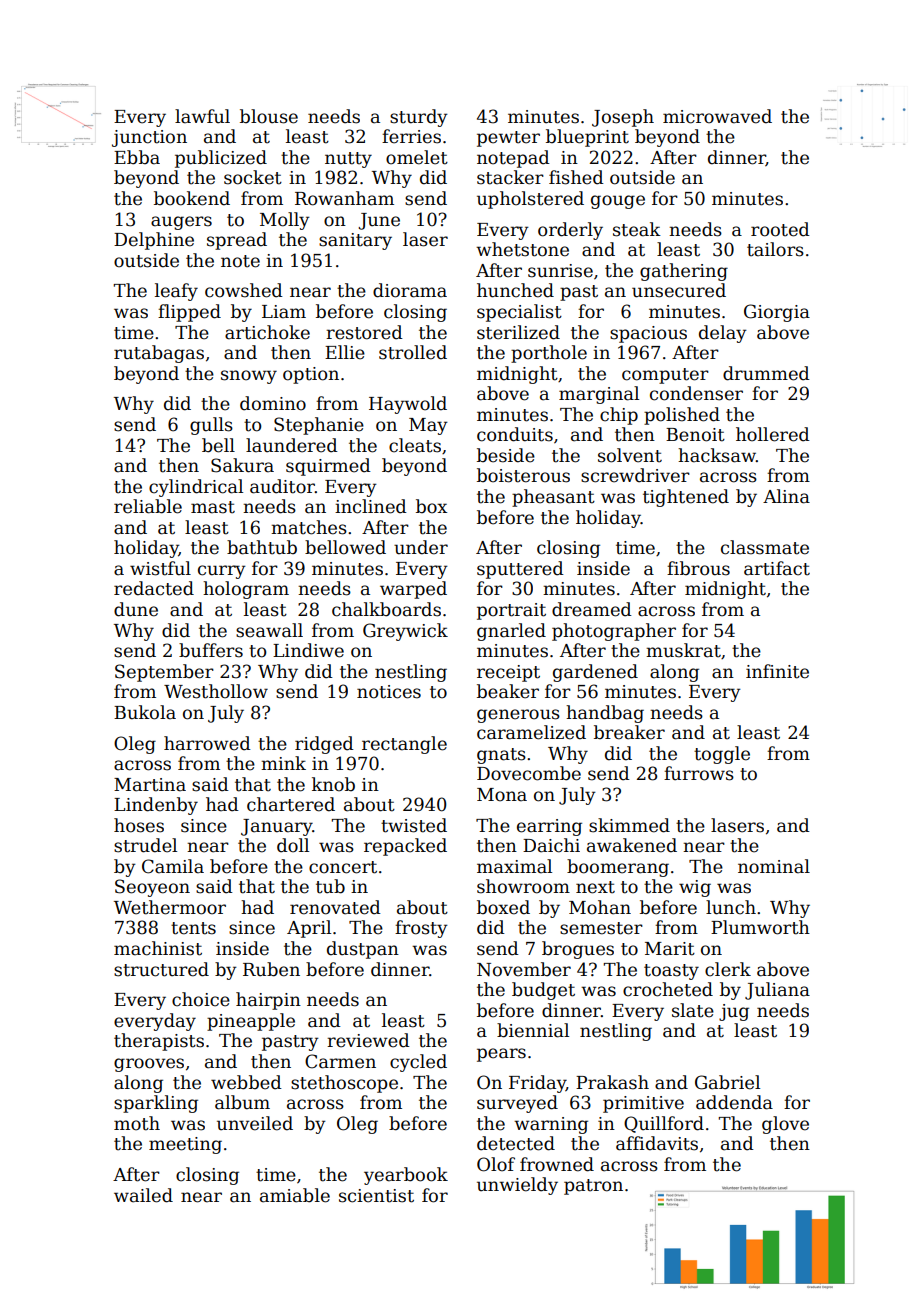  What do you see at coordinates (137, 1123) in the page?
I see `moth` at bounding box center [137, 1123].
